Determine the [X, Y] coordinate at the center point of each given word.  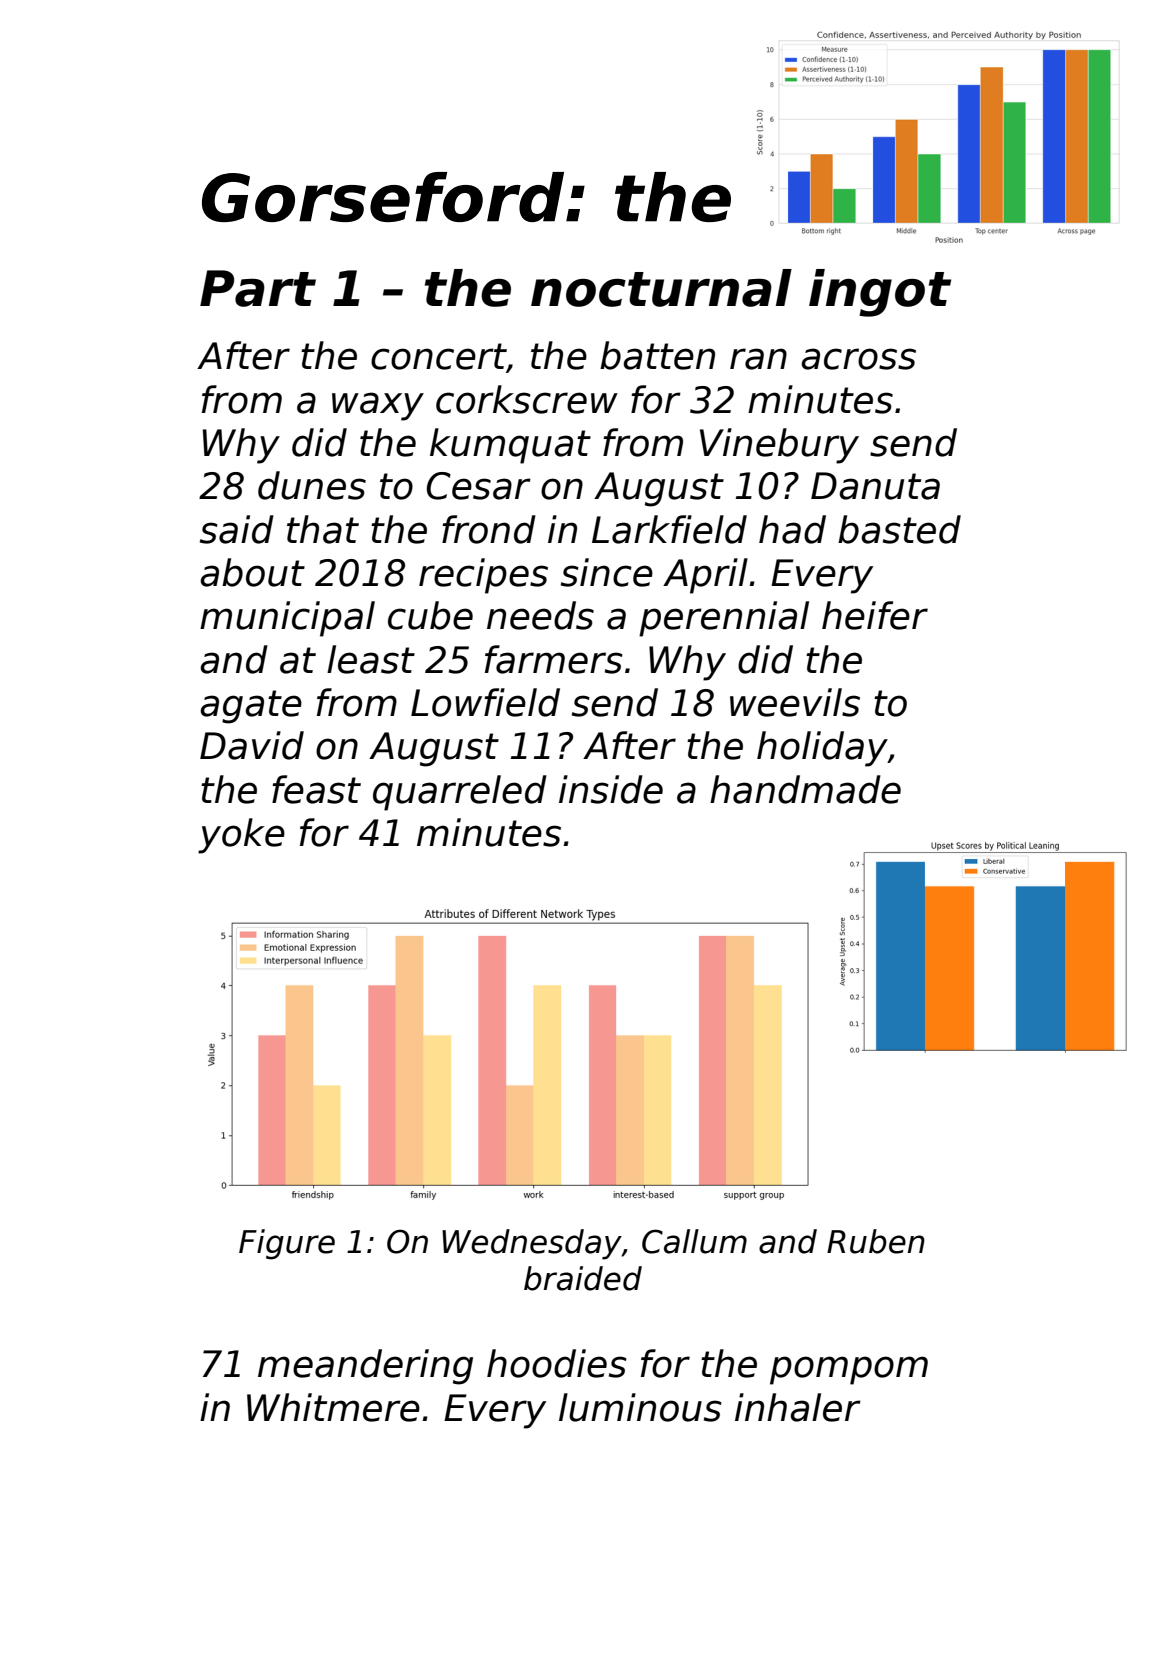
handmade [805, 789]
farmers [554, 659]
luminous [640, 1407]
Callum [694, 1241]
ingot [880, 293]
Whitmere [333, 1407]
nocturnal [661, 288]
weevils [795, 702]
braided [583, 1278]
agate [251, 707]
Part [258, 288]
